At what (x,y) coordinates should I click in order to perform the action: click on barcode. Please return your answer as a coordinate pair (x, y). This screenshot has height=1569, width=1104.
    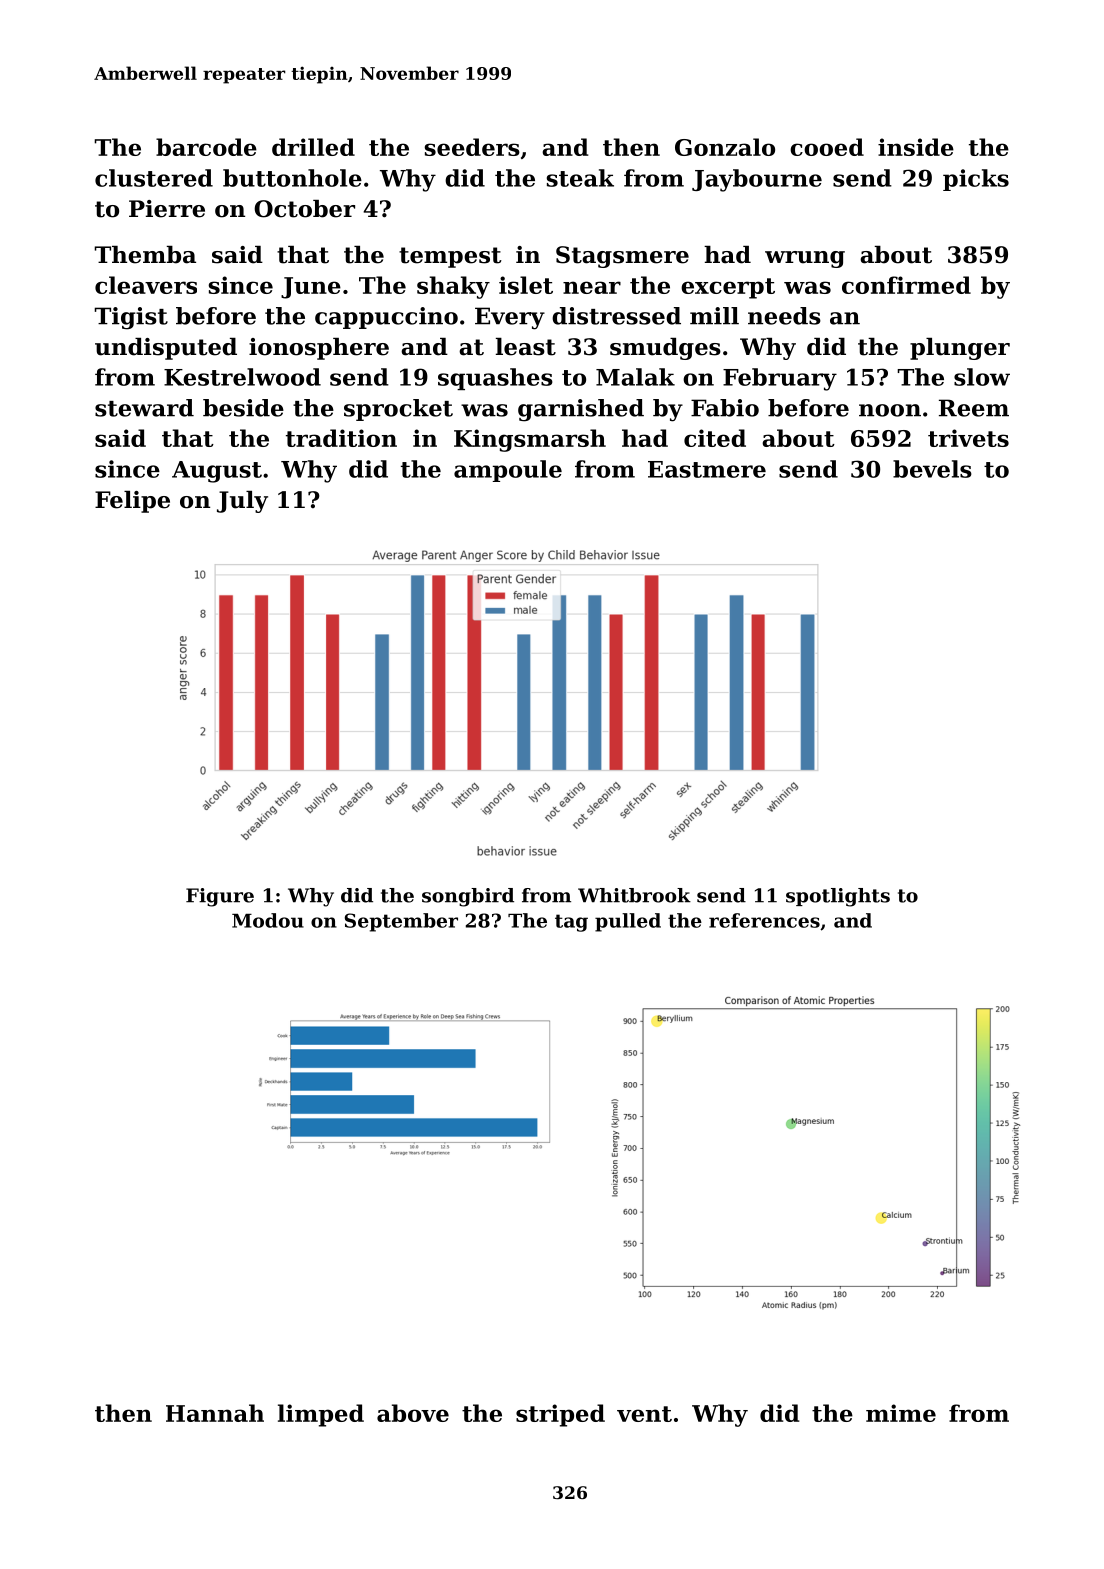
    Looking at the image, I should click on (206, 147).
